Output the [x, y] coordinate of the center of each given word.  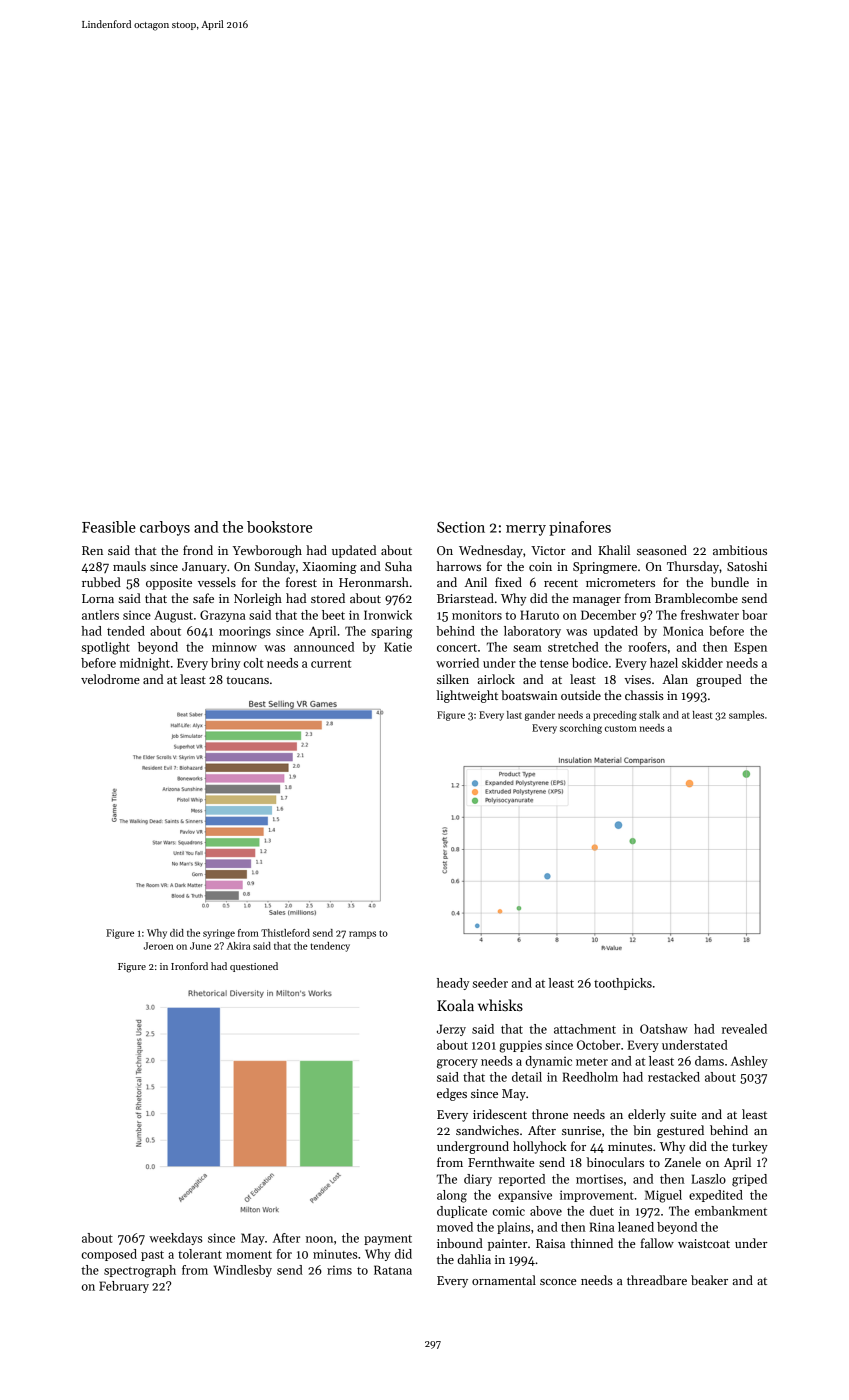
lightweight [467, 696]
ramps [362, 935]
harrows [459, 566]
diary [478, 1180]
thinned [591, 1243]
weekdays [175, 1239]
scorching [581, 729]
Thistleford [285, 933]
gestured [680, 1131]
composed [109, 1255]
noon [319, 1239]
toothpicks [623, 984]
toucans [247, 680]
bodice [590, 663]
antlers [100, 615]
